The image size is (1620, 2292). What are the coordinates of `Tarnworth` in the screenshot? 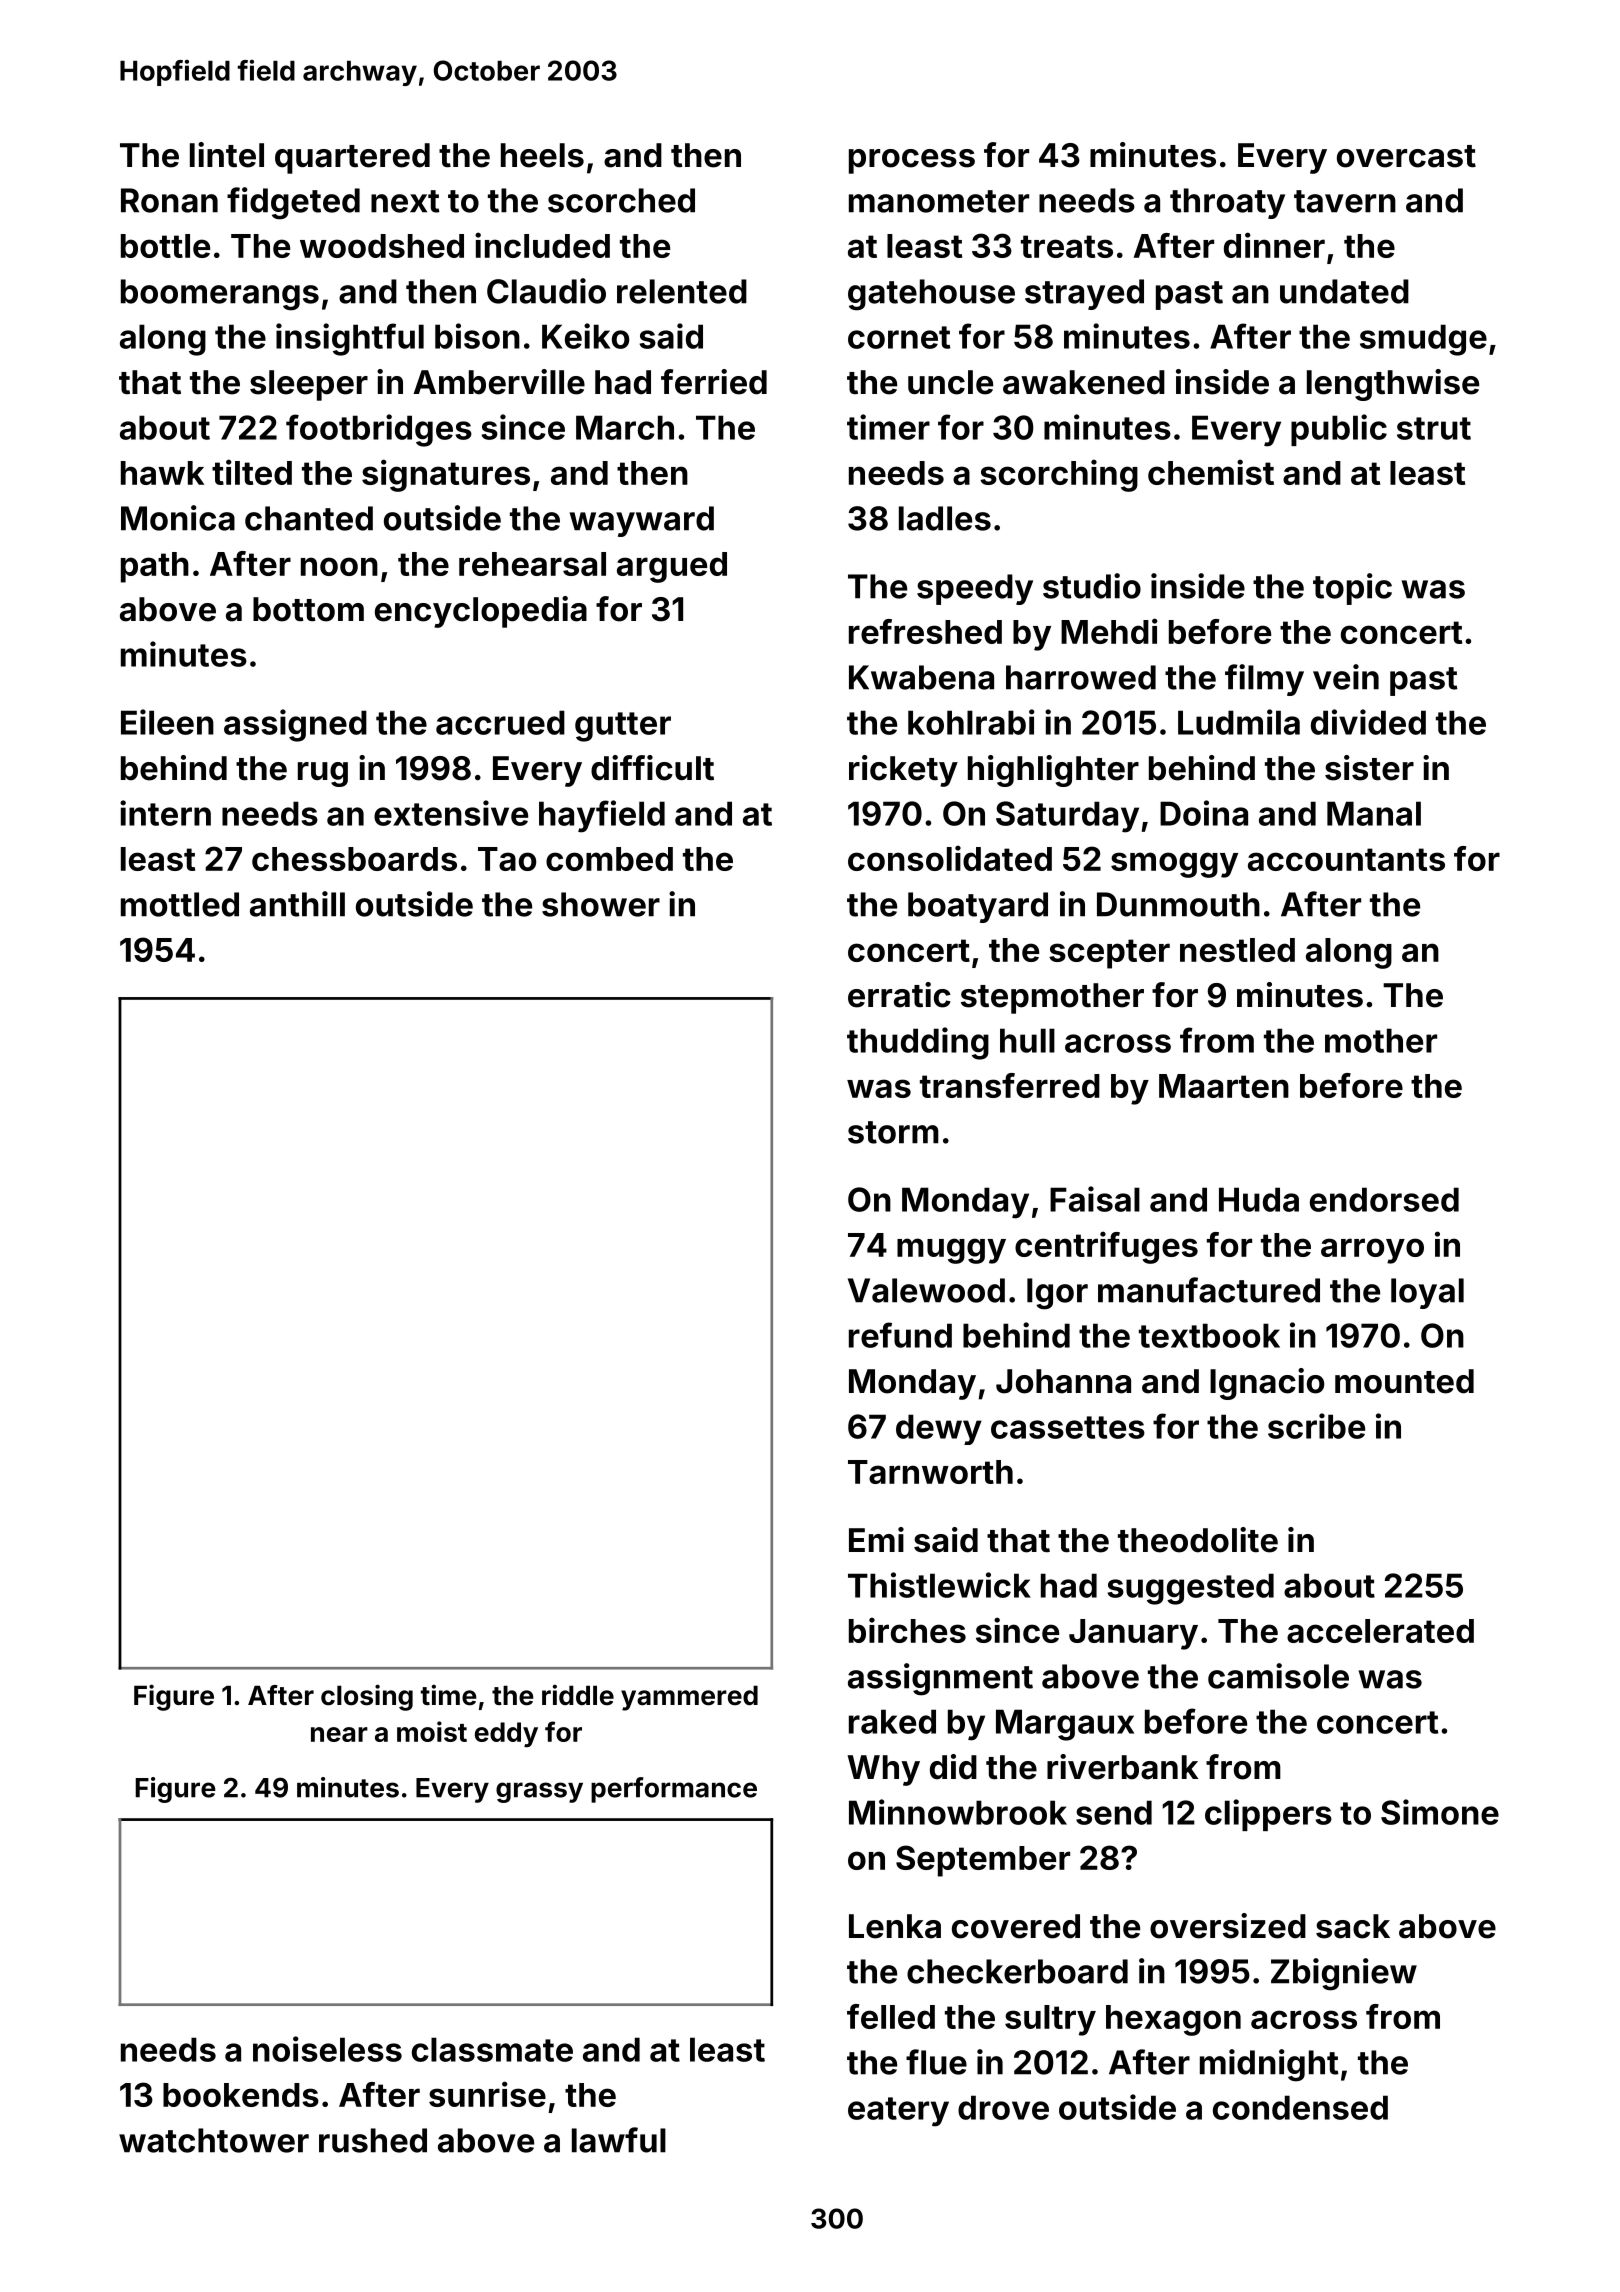 It's located at (930, 1472).
